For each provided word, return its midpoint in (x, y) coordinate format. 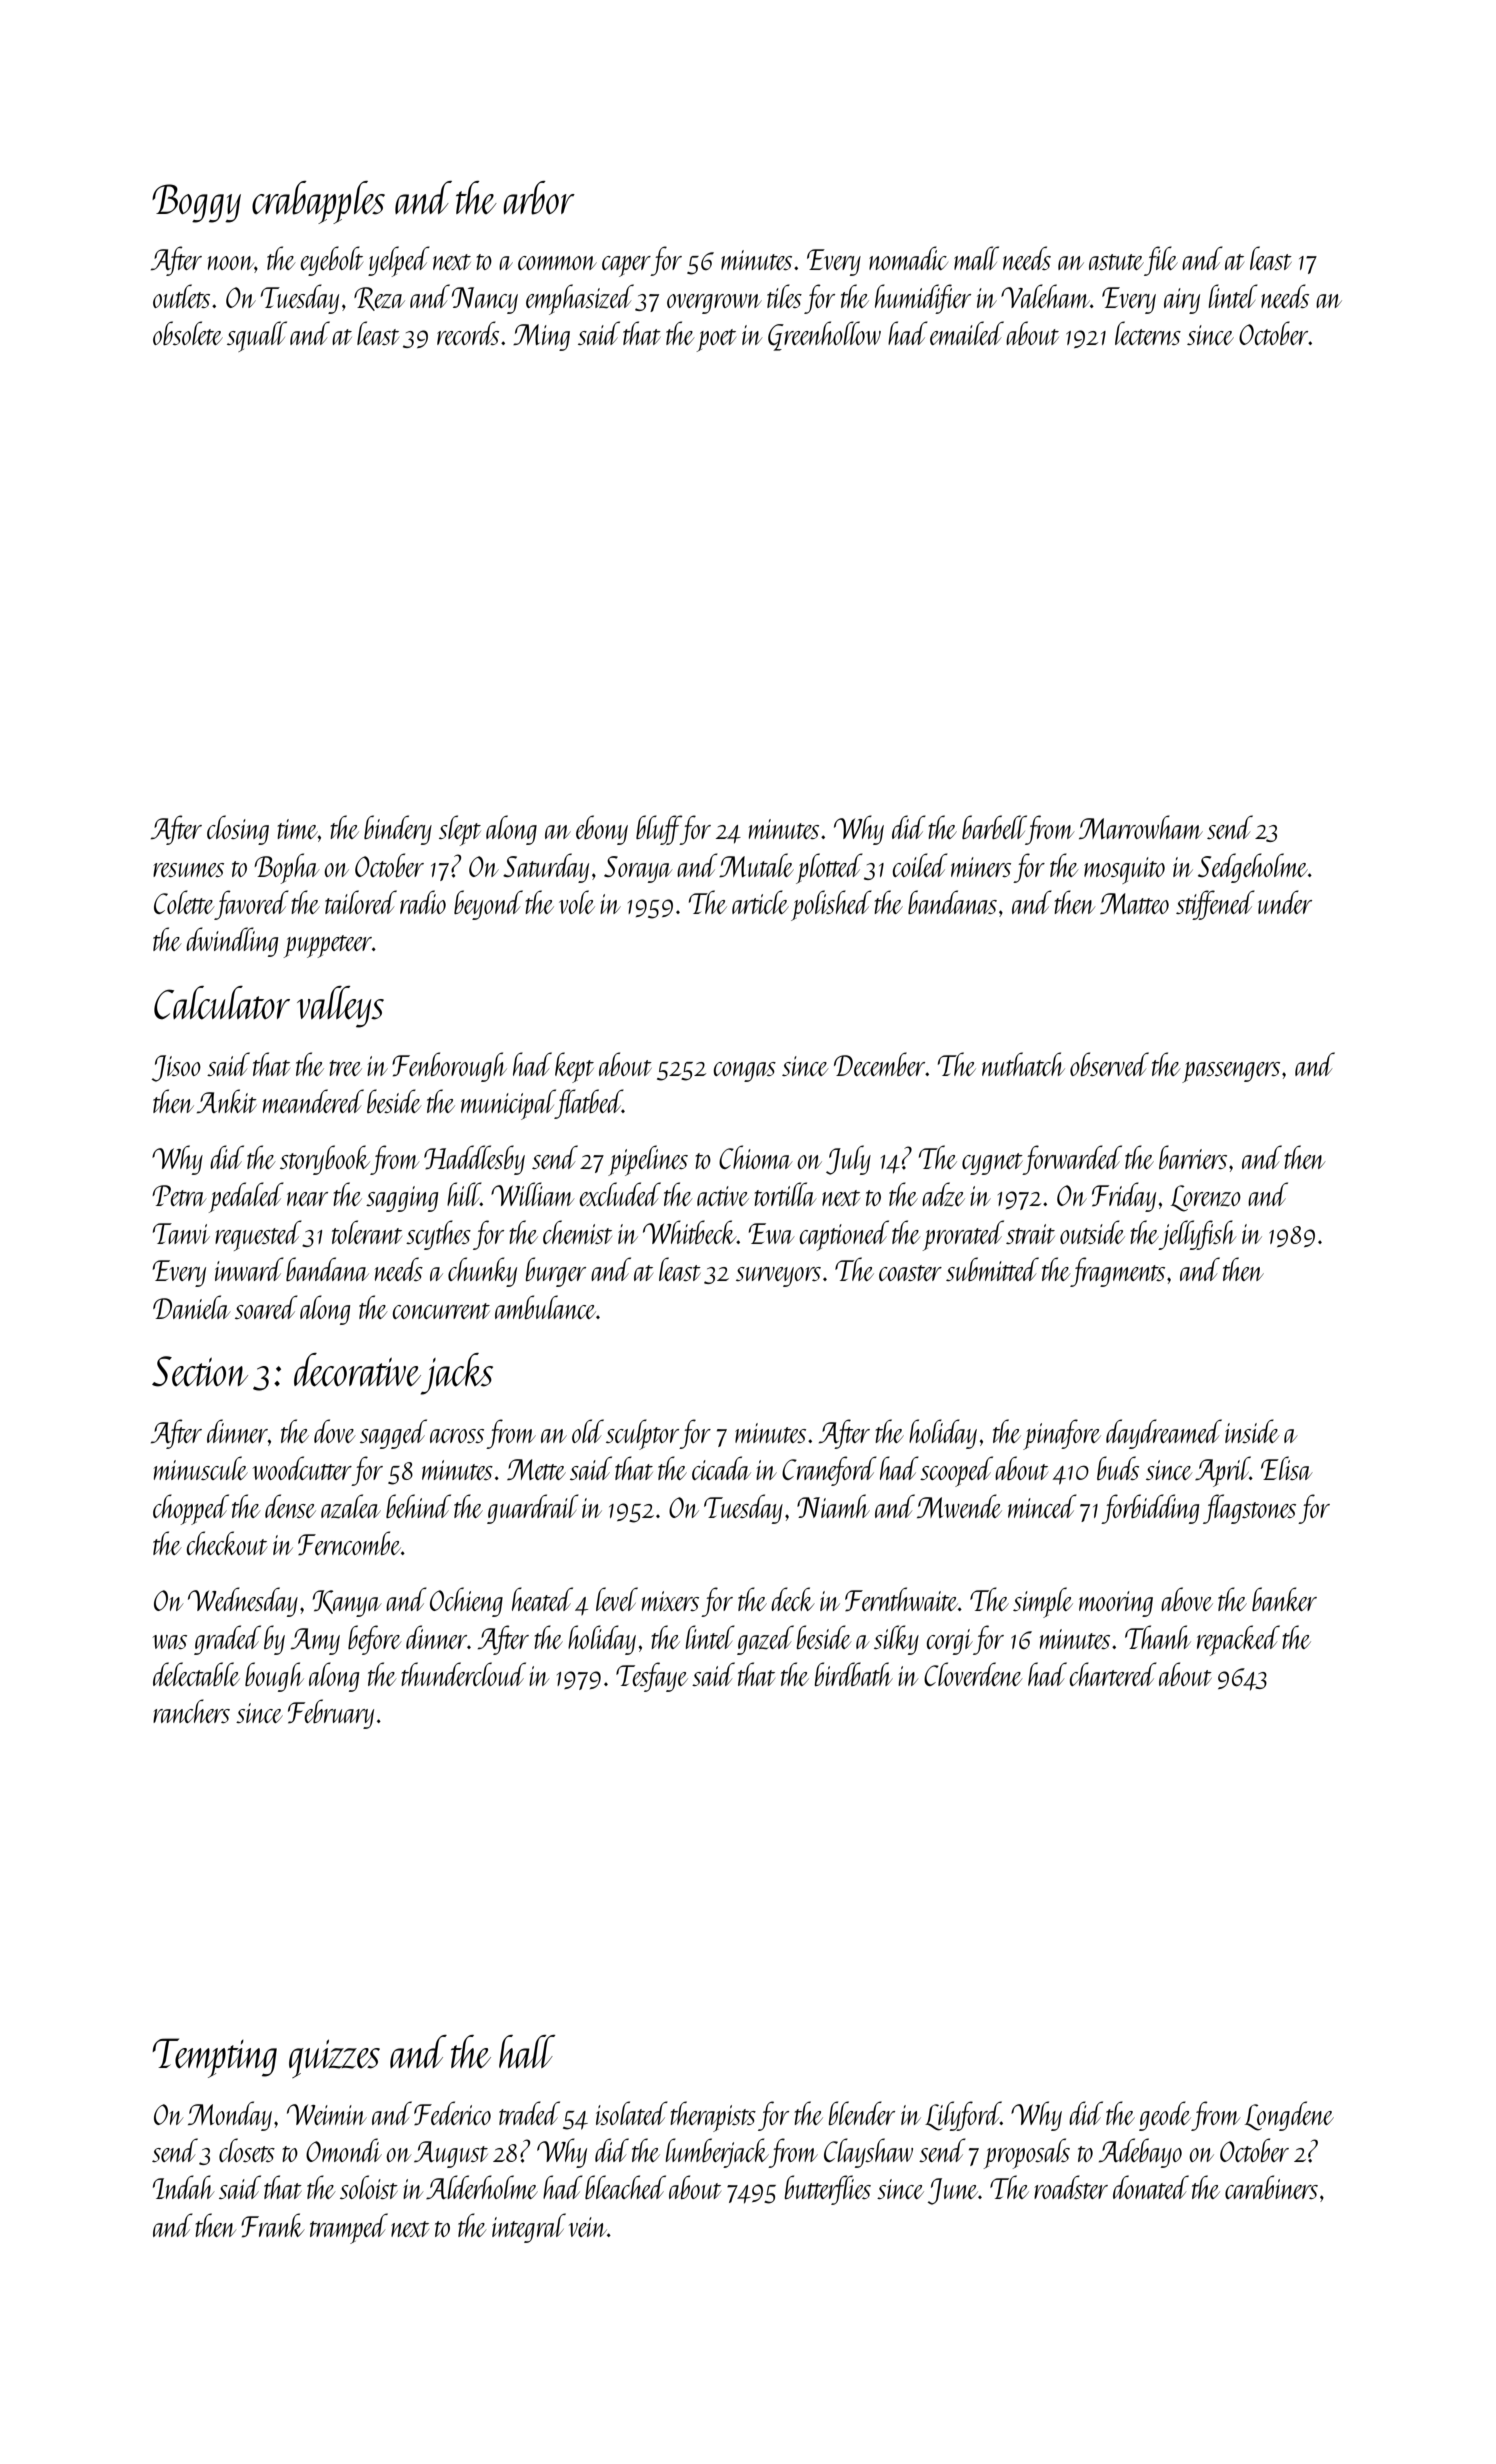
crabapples (318, 202)
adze (943, 1194)
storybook (325, 1160)
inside (1252, 1431)
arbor (539, 198)
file (1161, 261)
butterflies (827, 2190)
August (451, 2154)
